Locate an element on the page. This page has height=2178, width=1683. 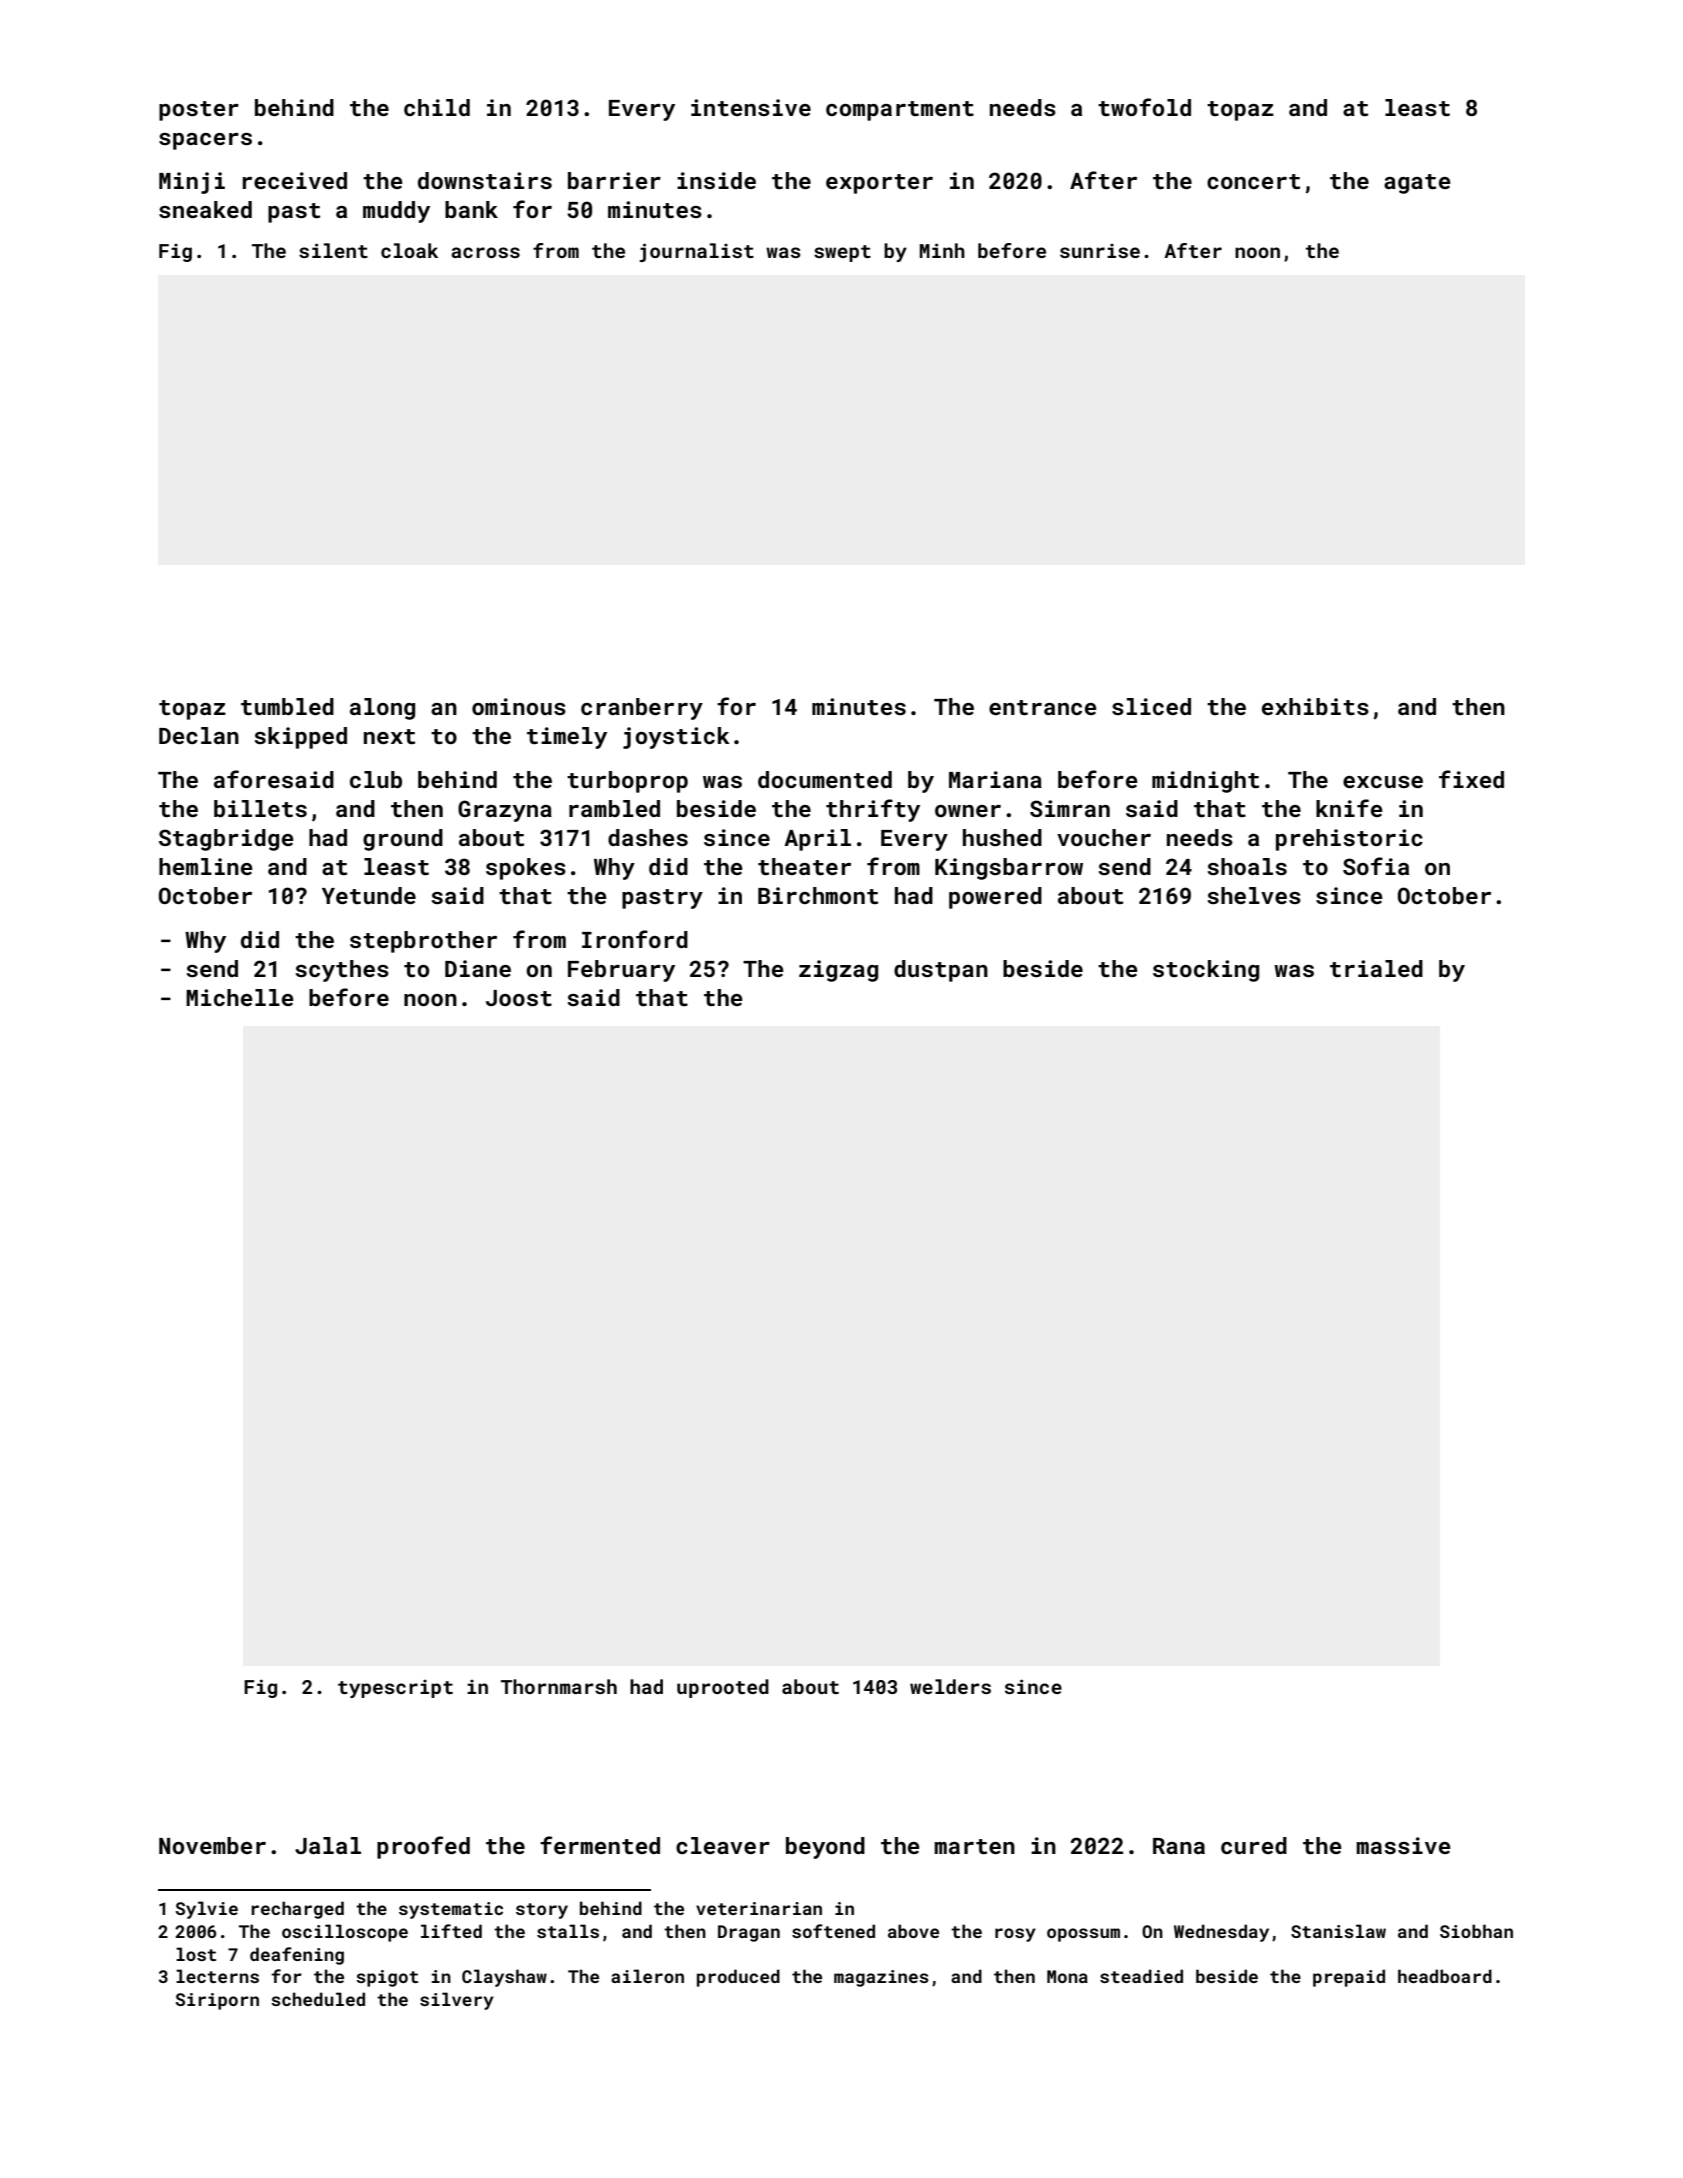
Minji is located at coordinates (192, 183).
